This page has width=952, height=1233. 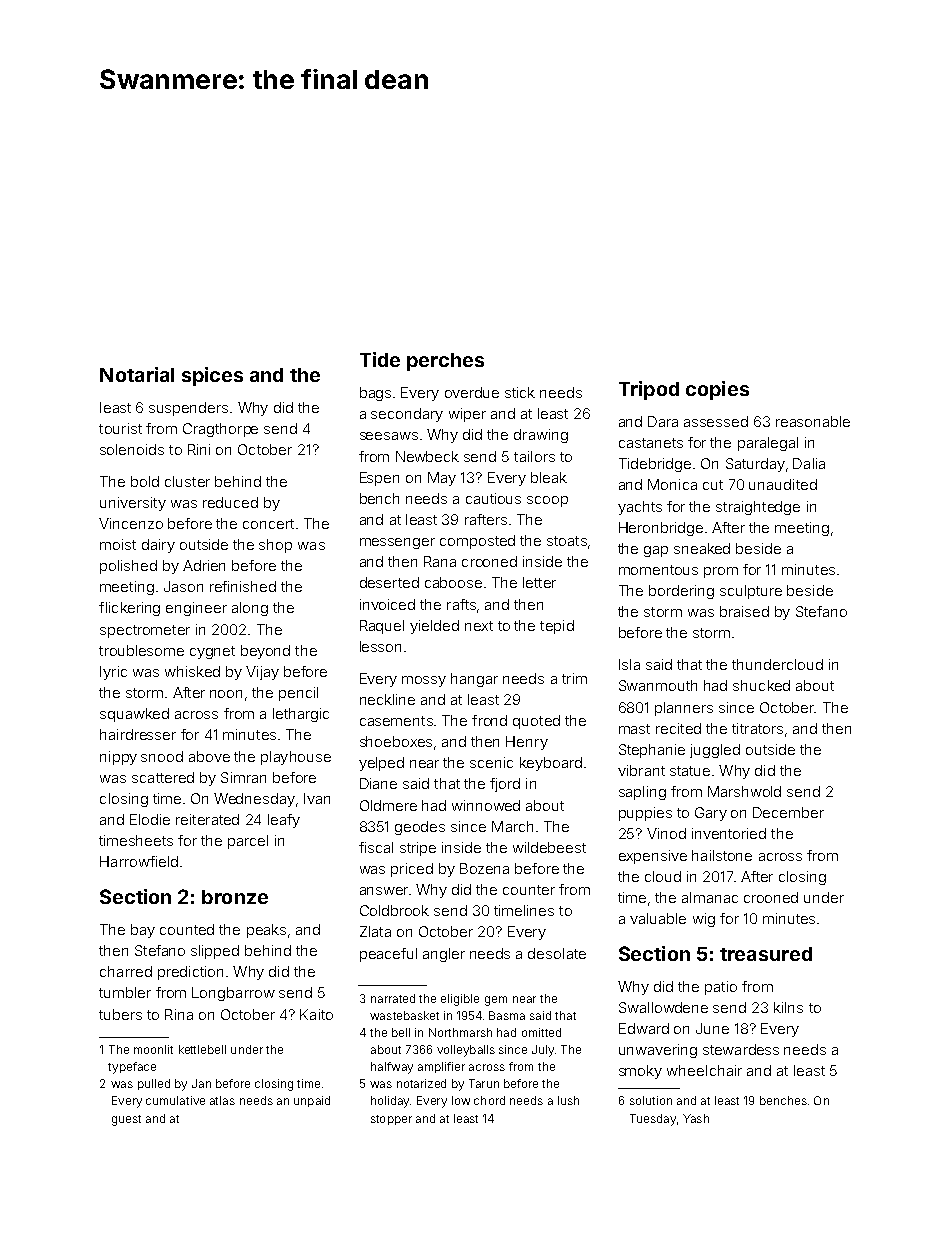 I want to click on smoky, so click(x=640, y=1072).
